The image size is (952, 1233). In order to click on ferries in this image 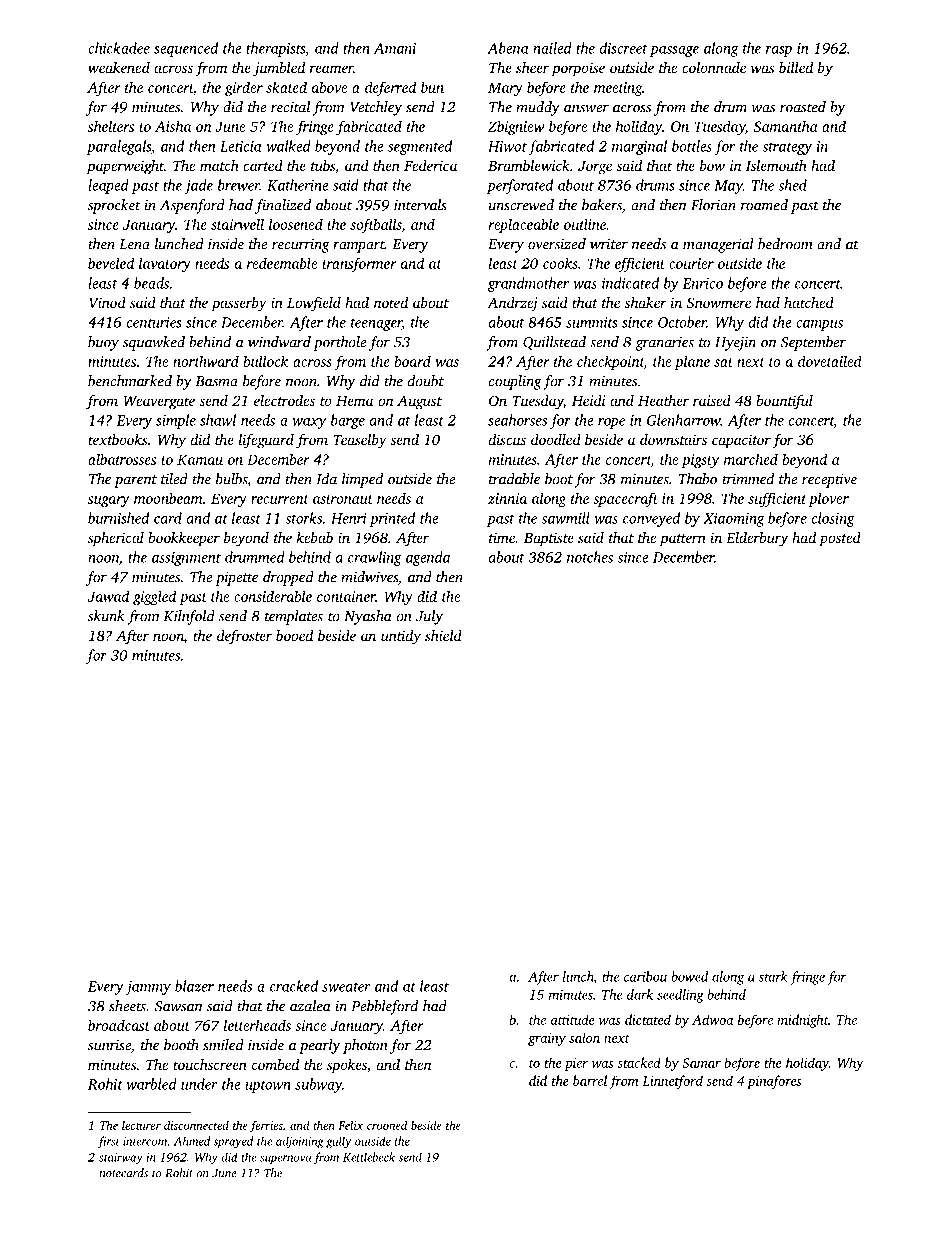, I will do `click(266, 1126)`.
